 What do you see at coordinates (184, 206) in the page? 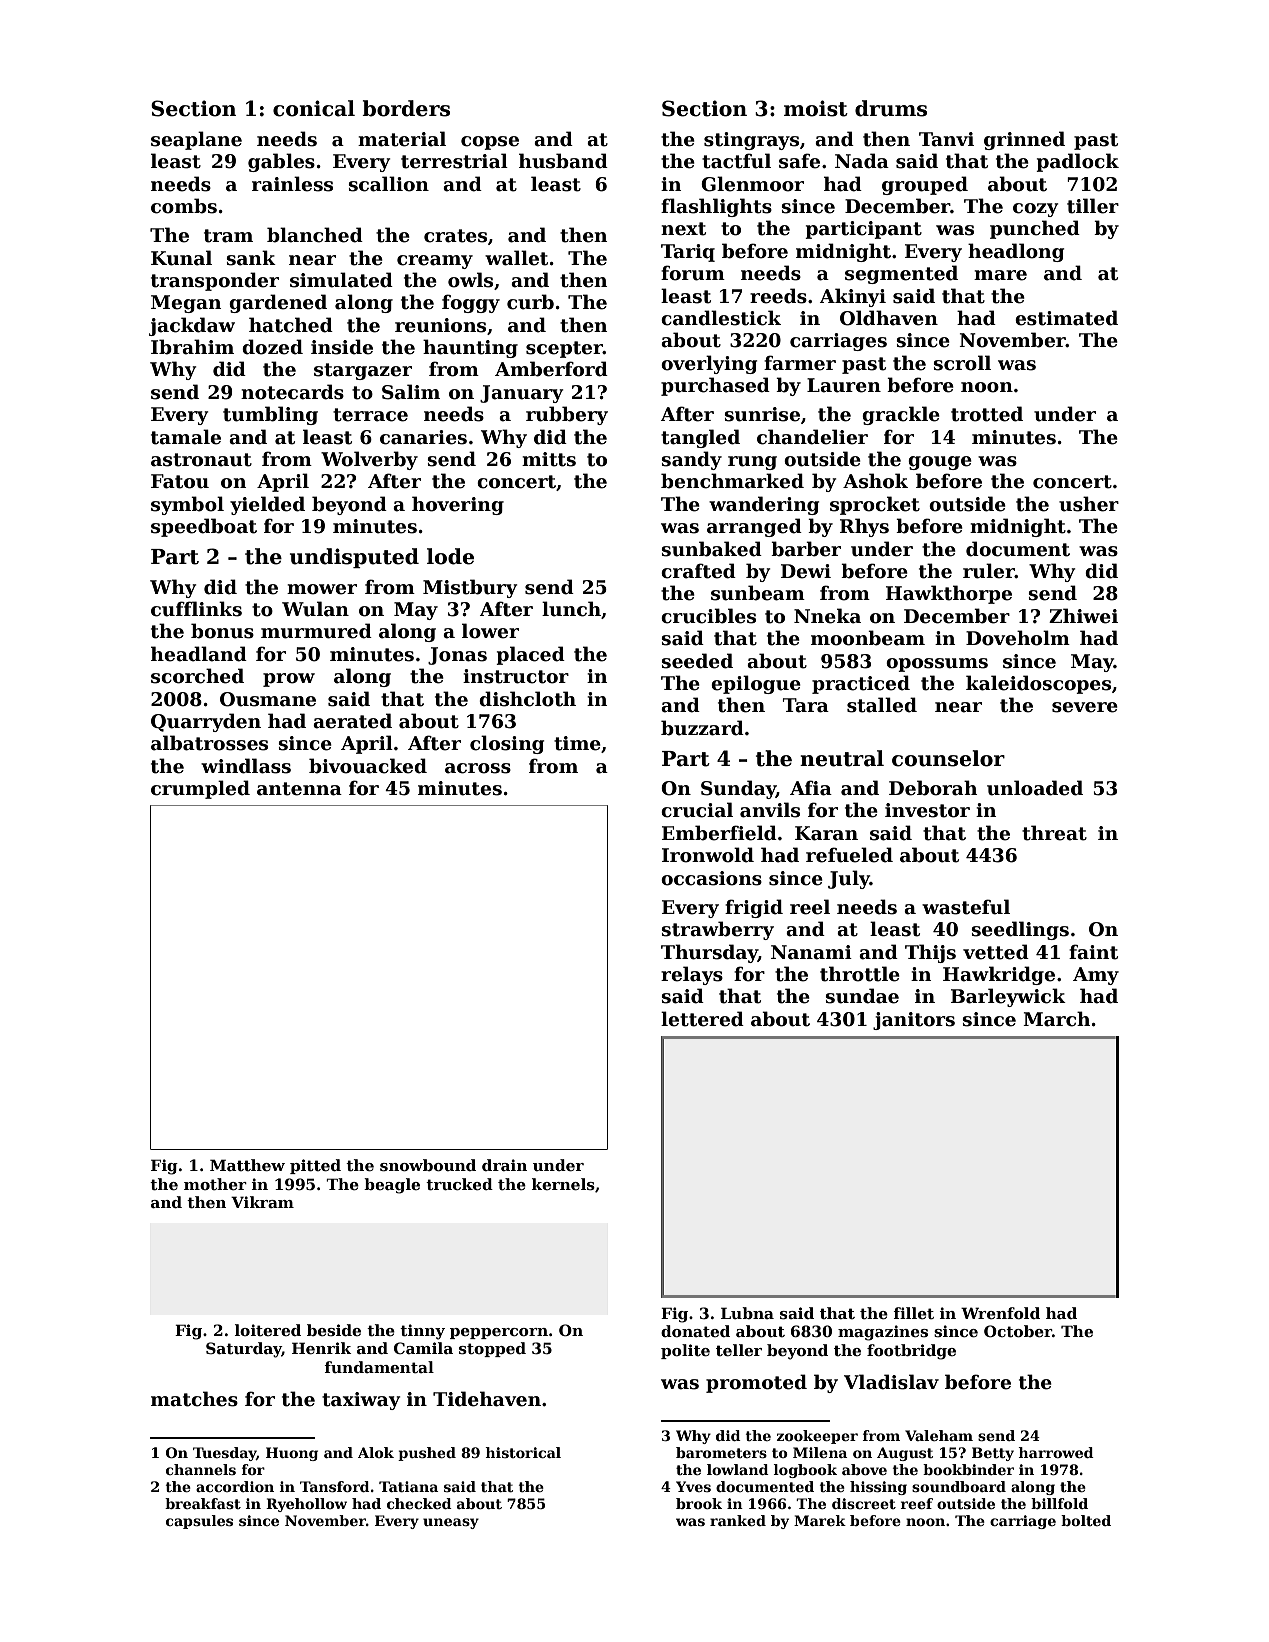
I see `combs` at bounding box center [184, 206].
